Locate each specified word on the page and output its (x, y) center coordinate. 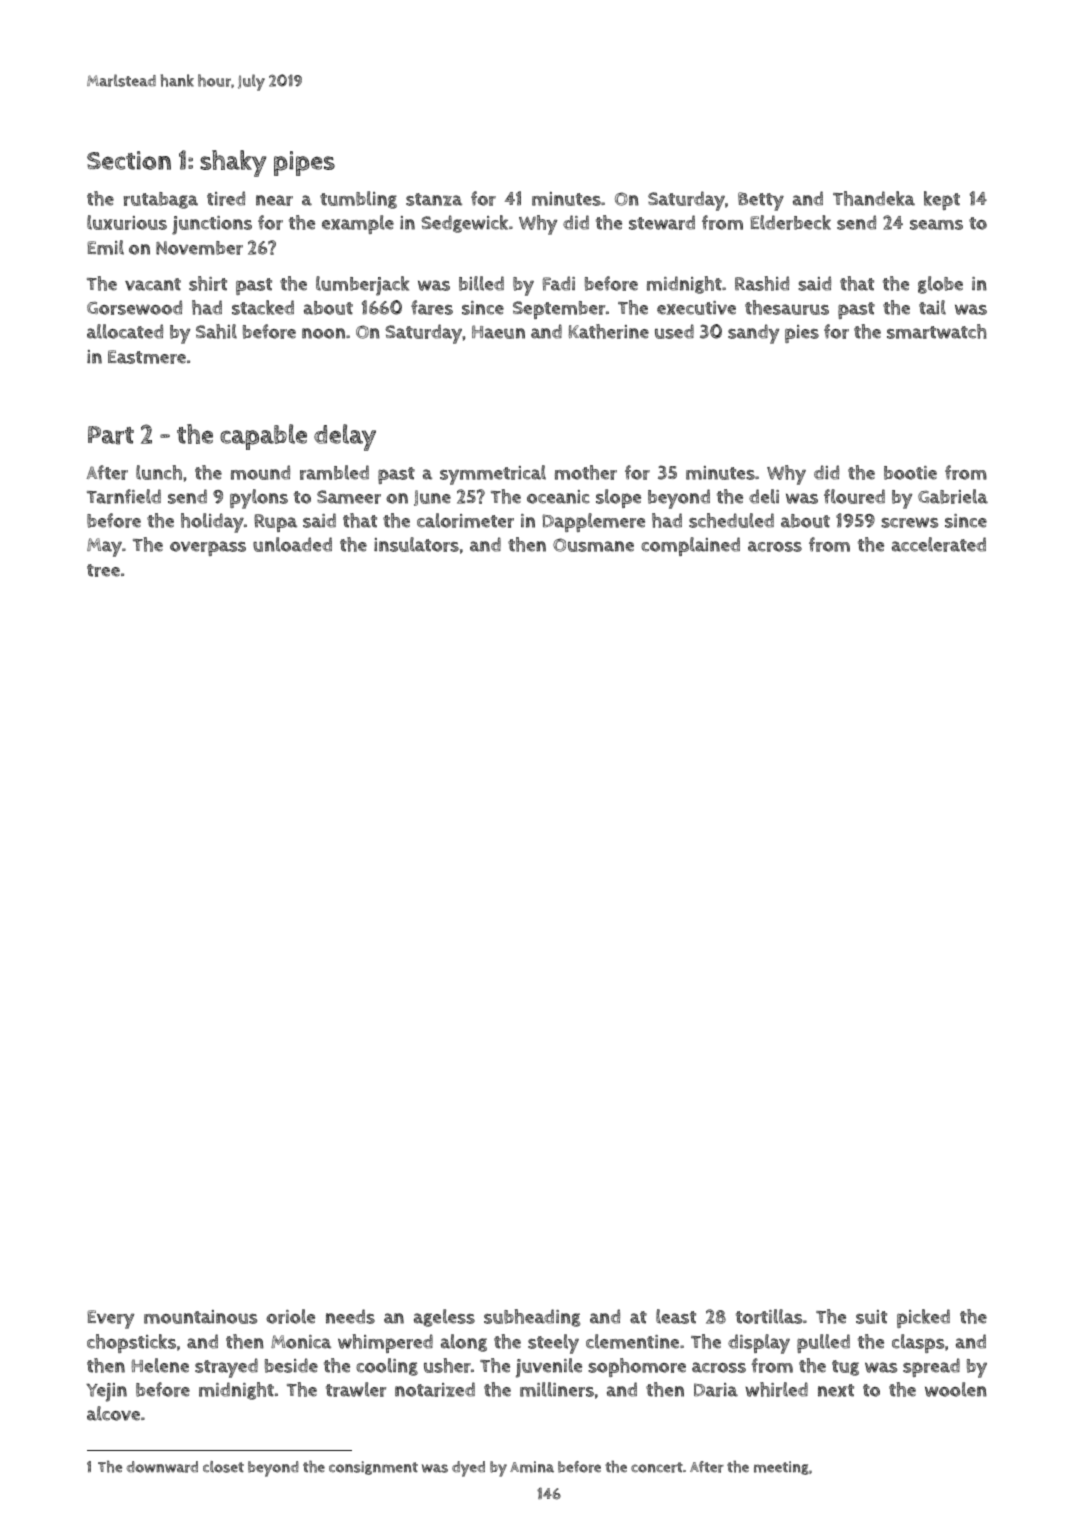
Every (111, 1319)
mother (586, 472)
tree (103, 570)
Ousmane (593, 545)
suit (871, 1317)
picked (923, 1318)
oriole (290, 1316)
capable (263, 437)
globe (940, 285)
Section (129, 160)
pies (802, 334)
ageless (444, 1318)
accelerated (939, 544)
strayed (226, 1368)
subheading (532, 1318)
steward (662, 222)
